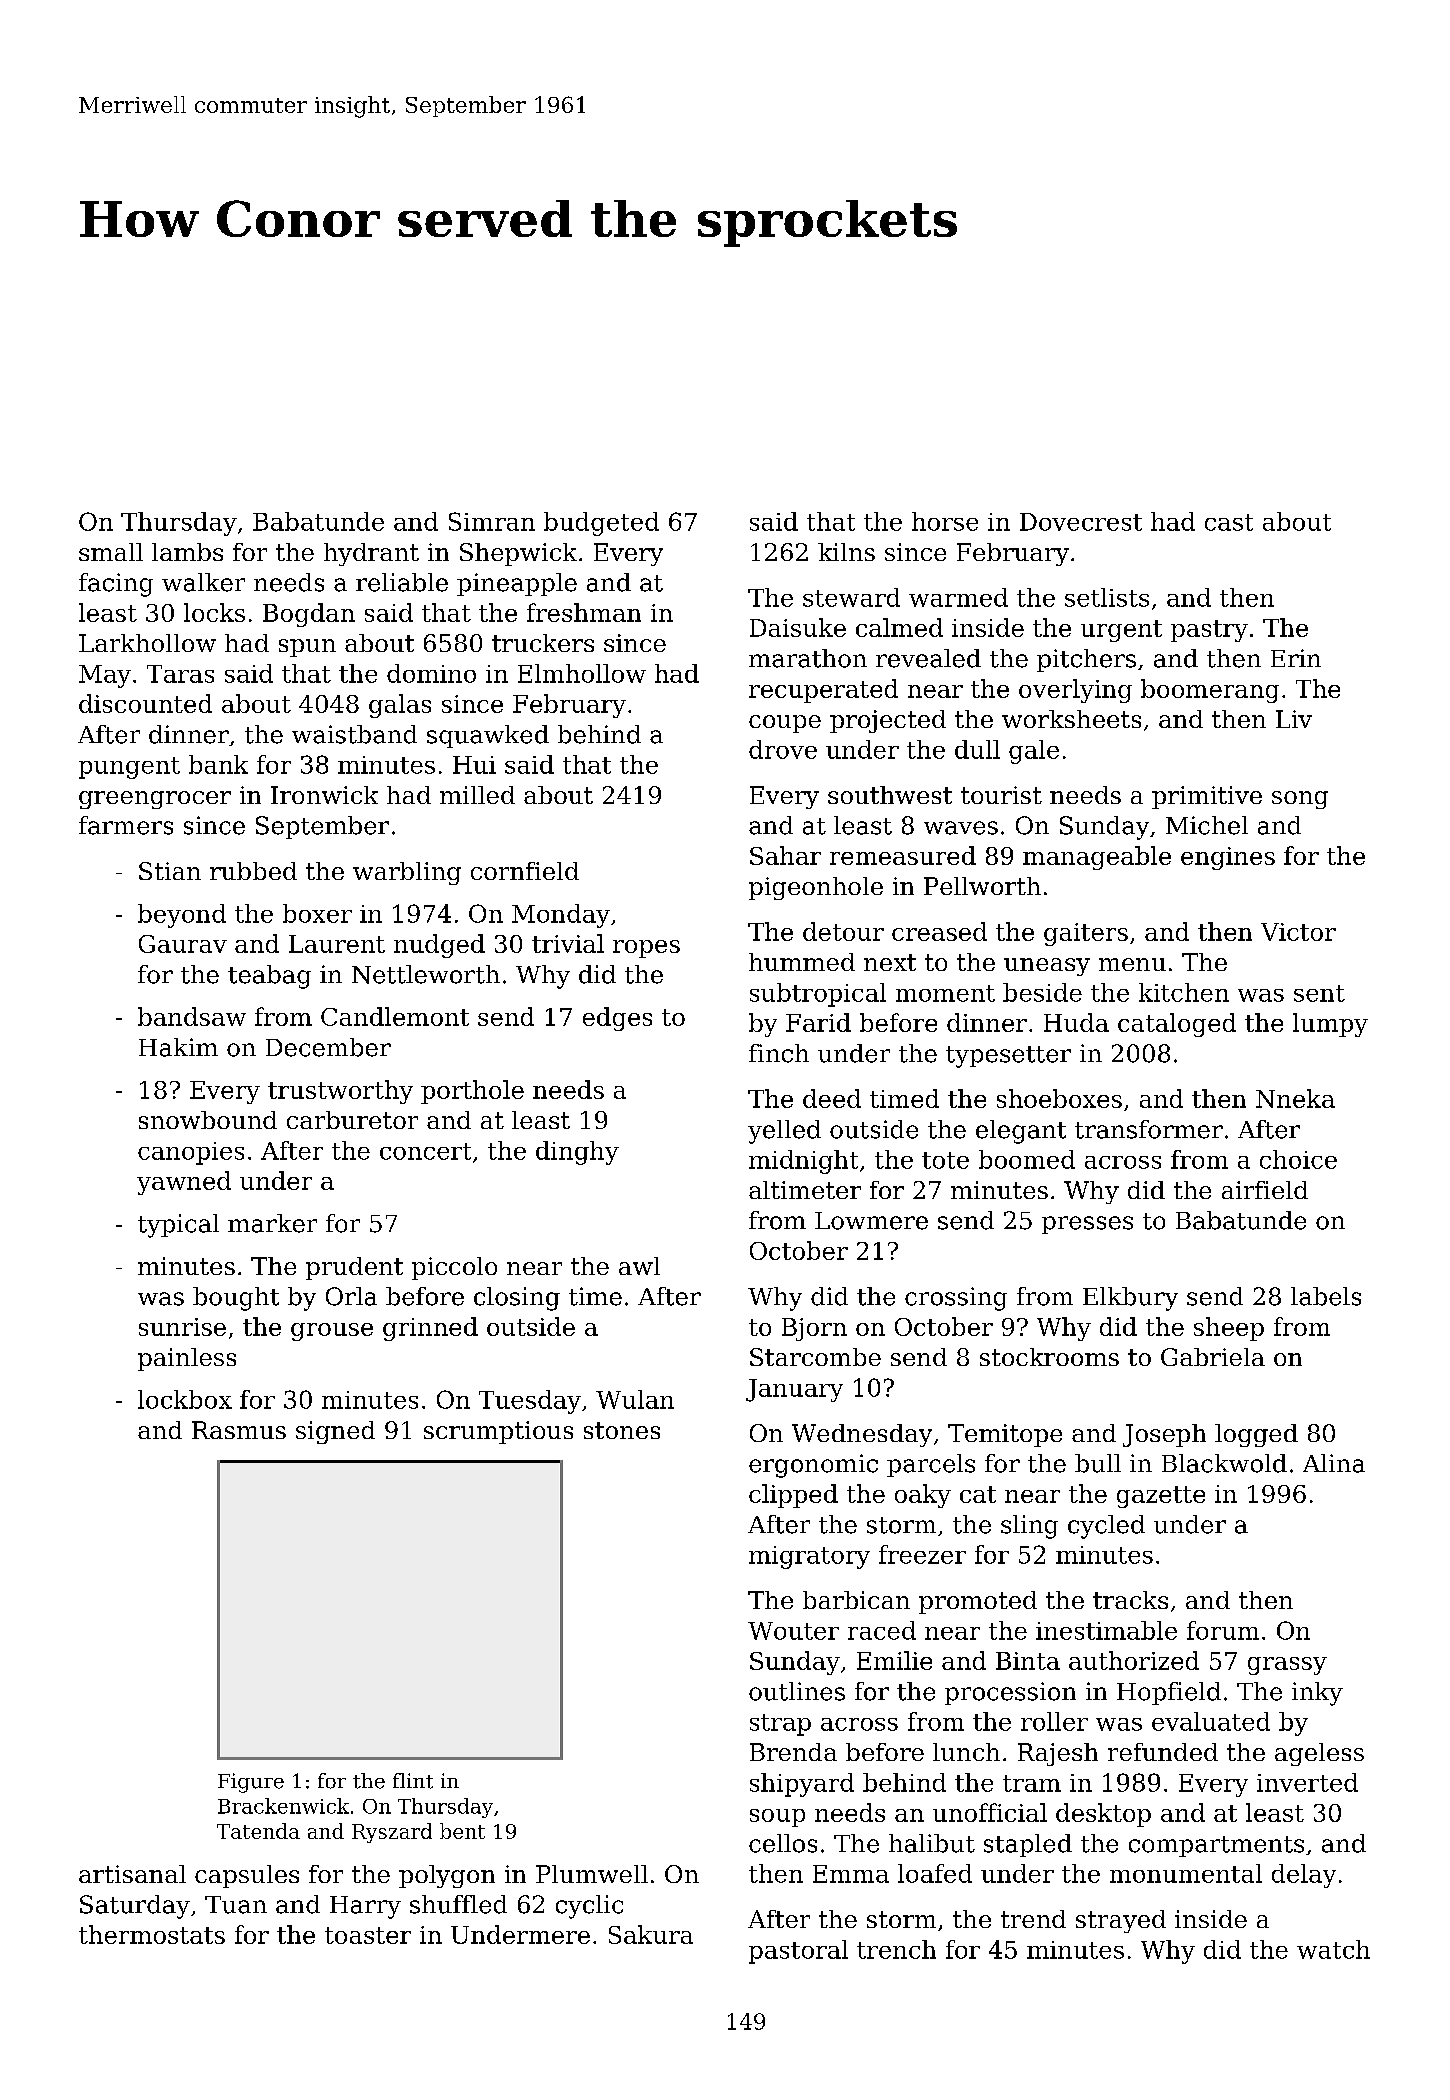 The width and height of the screenshot is (1450, 2100). Describe the element at coordinates (129, 768) in the screenshot. I see `pungent` at that location.
